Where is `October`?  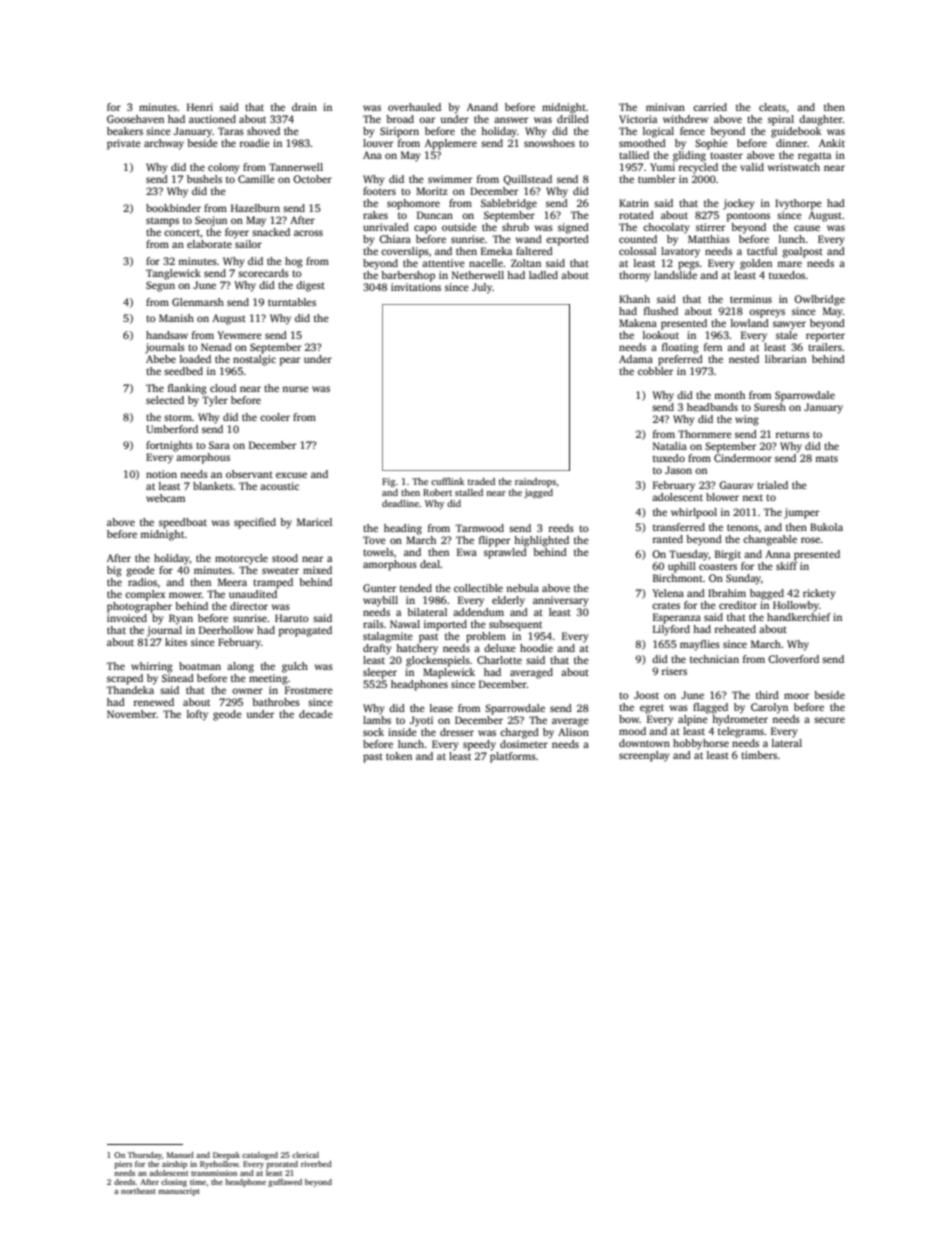
October is located at coordinates (312, 179).
